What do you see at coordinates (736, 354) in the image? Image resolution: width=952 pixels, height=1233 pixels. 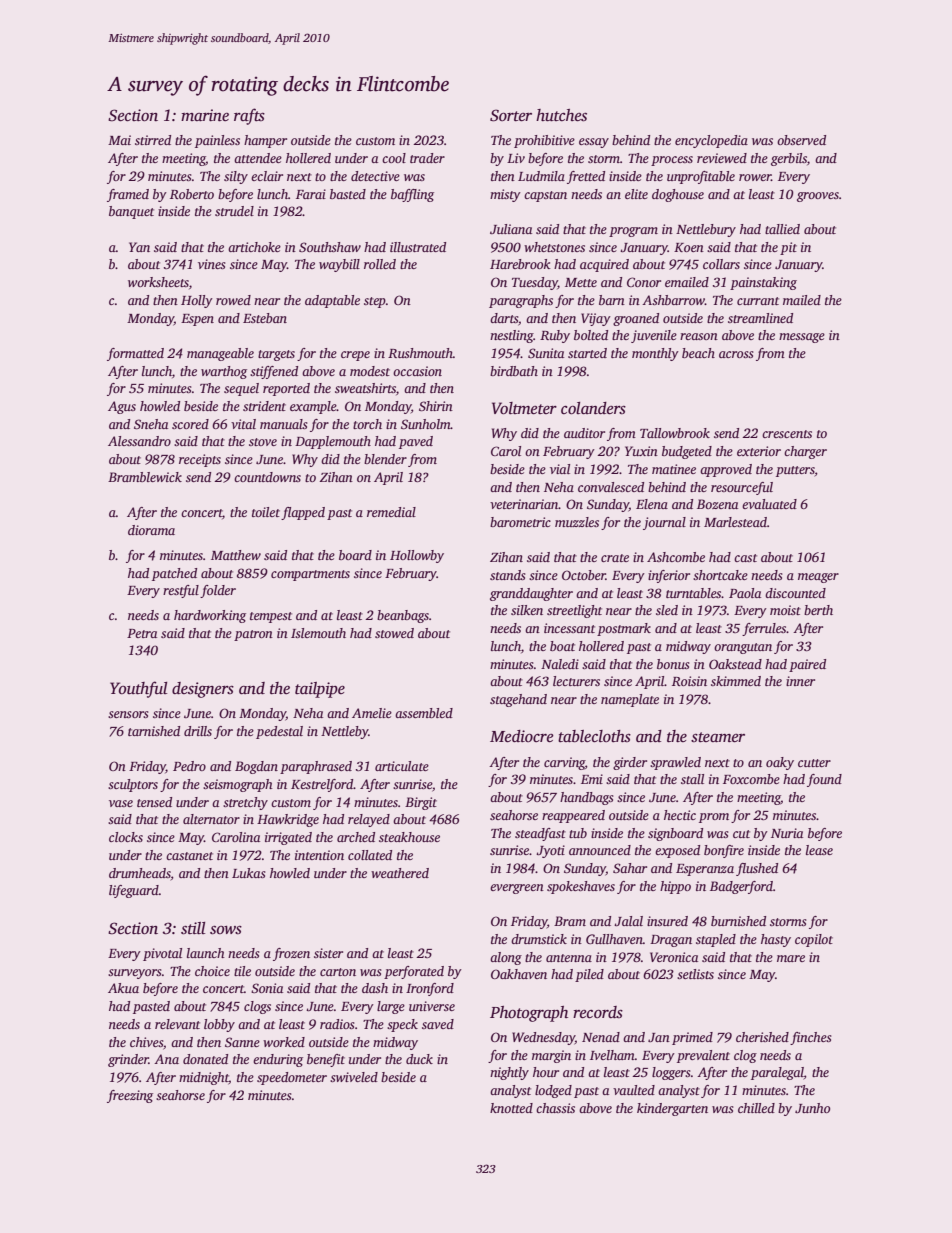 I see `across` at bounding box center [736, 354].
